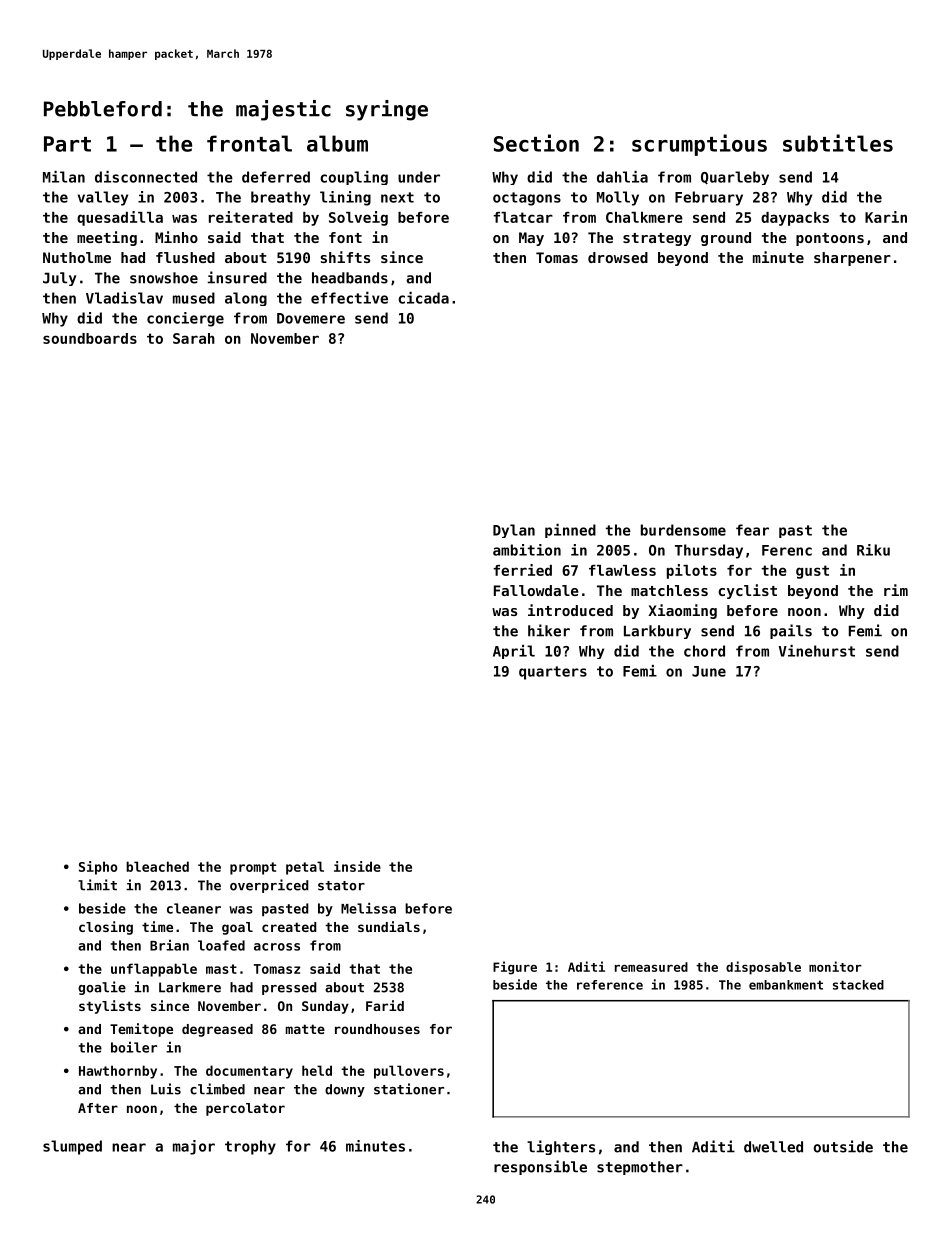  What do you see at coordinates (194, 338) in the image?
I see `Sarah` at bounding box center [194, 338].
